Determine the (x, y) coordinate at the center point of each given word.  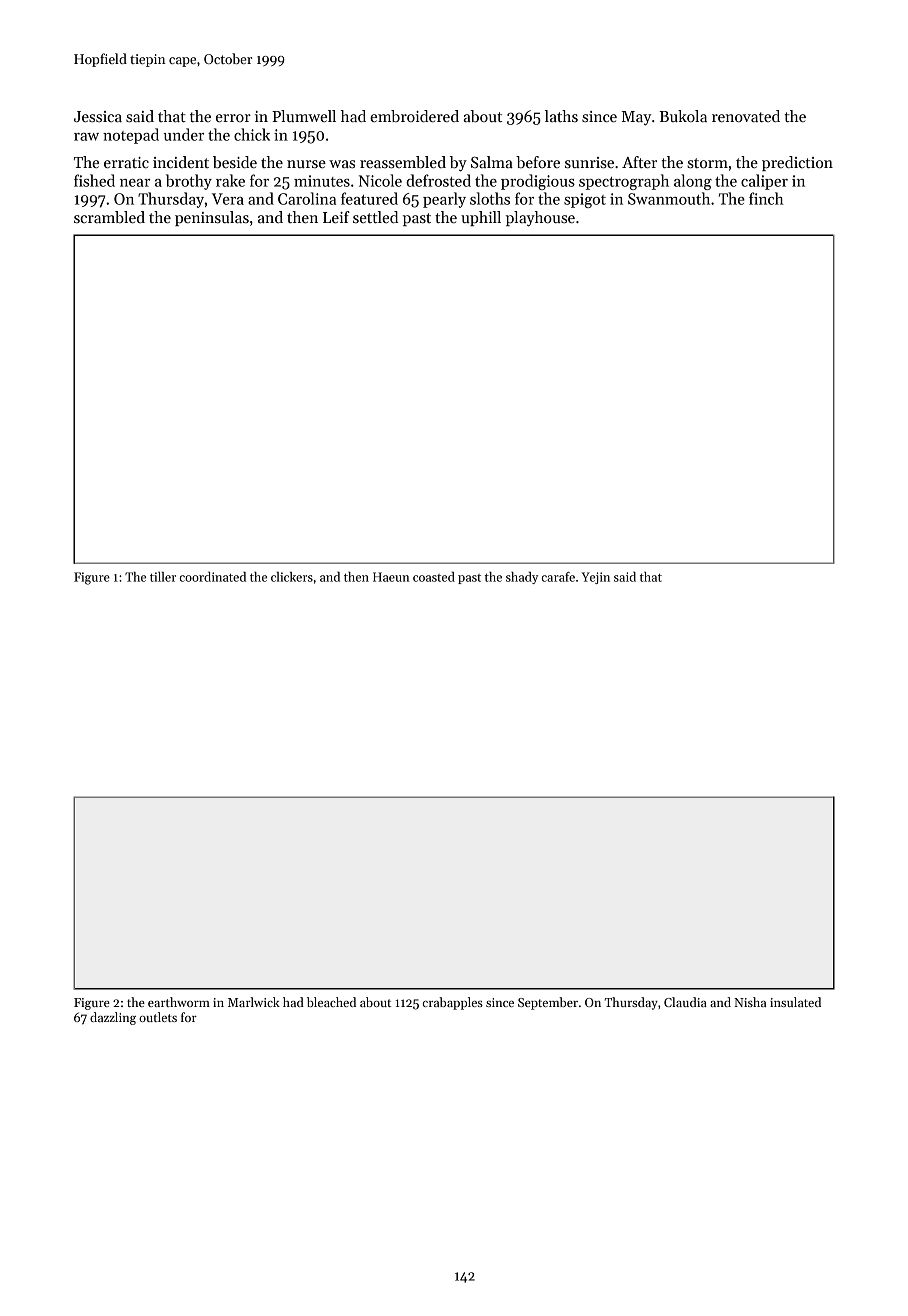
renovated (746, 116)
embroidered (414, 116)
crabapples (453, 1003)
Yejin (596, 578)
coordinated (213, 577)
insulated (795, 1002)
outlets (158, 1017)
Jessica (98, 116)
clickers (292, 577)
